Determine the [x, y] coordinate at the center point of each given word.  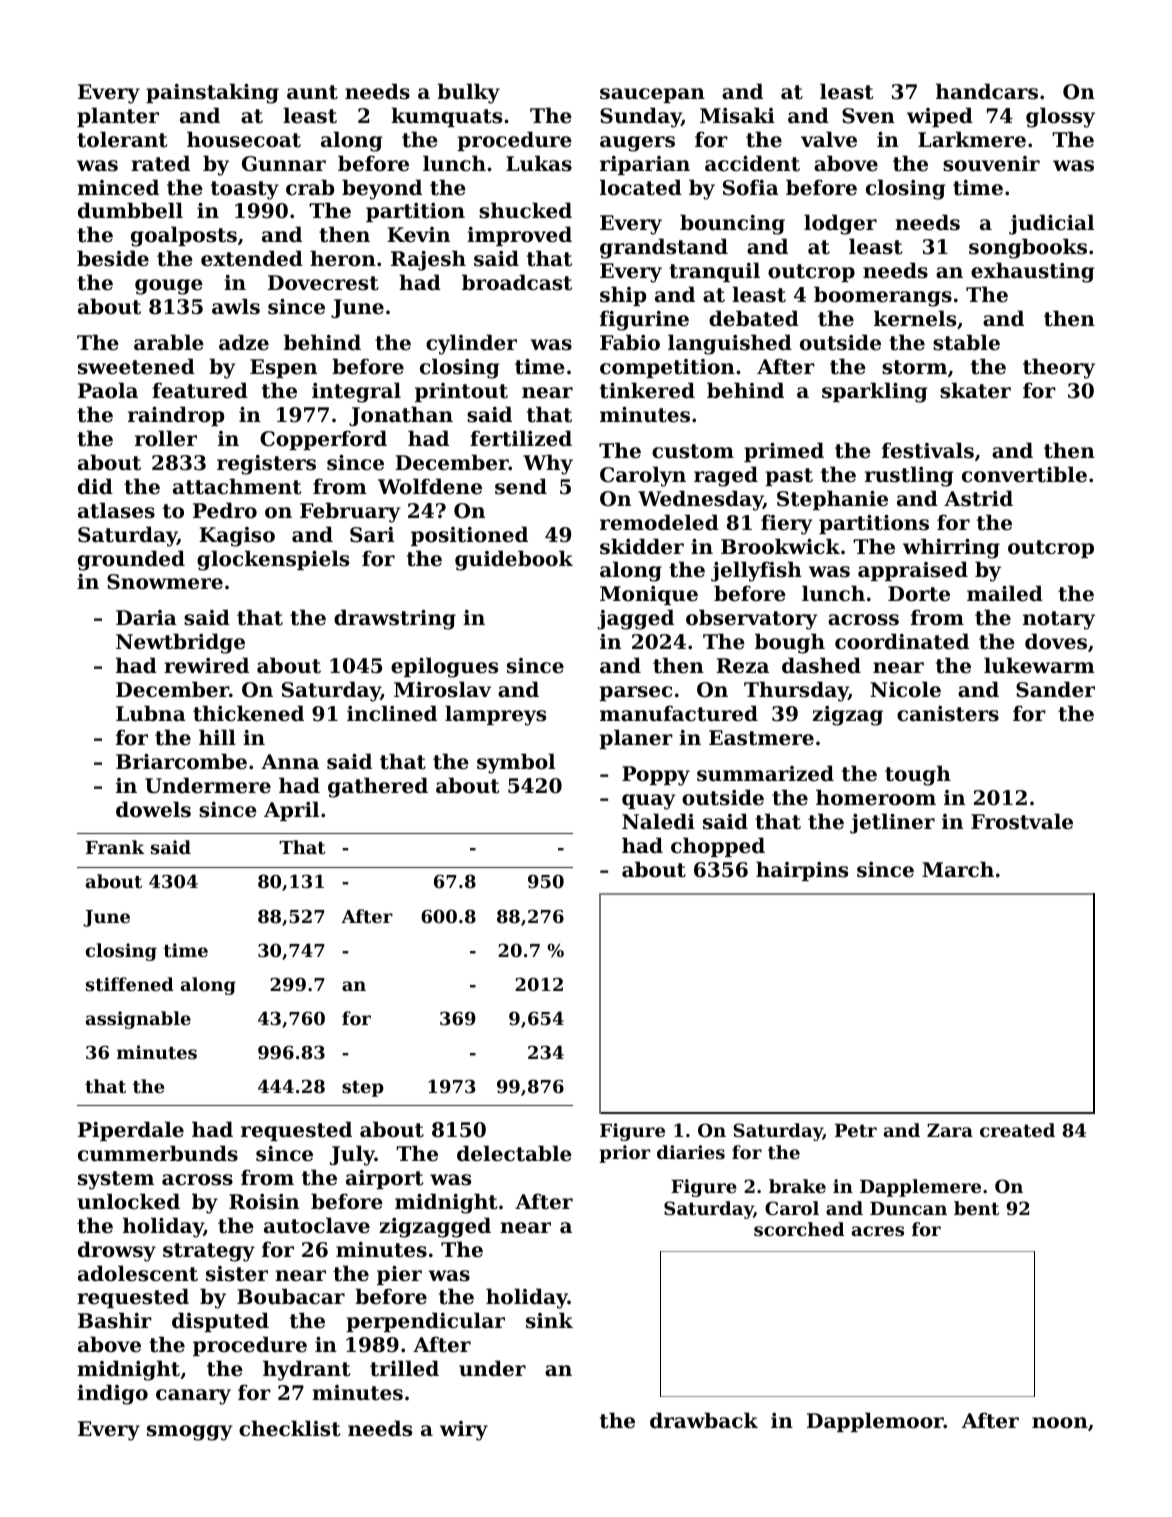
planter [118, 117]
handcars [987, 91]
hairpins [802, 871]
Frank [115, 847]
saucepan [652, 95]
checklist [289, 1428]
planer [636, 739]
